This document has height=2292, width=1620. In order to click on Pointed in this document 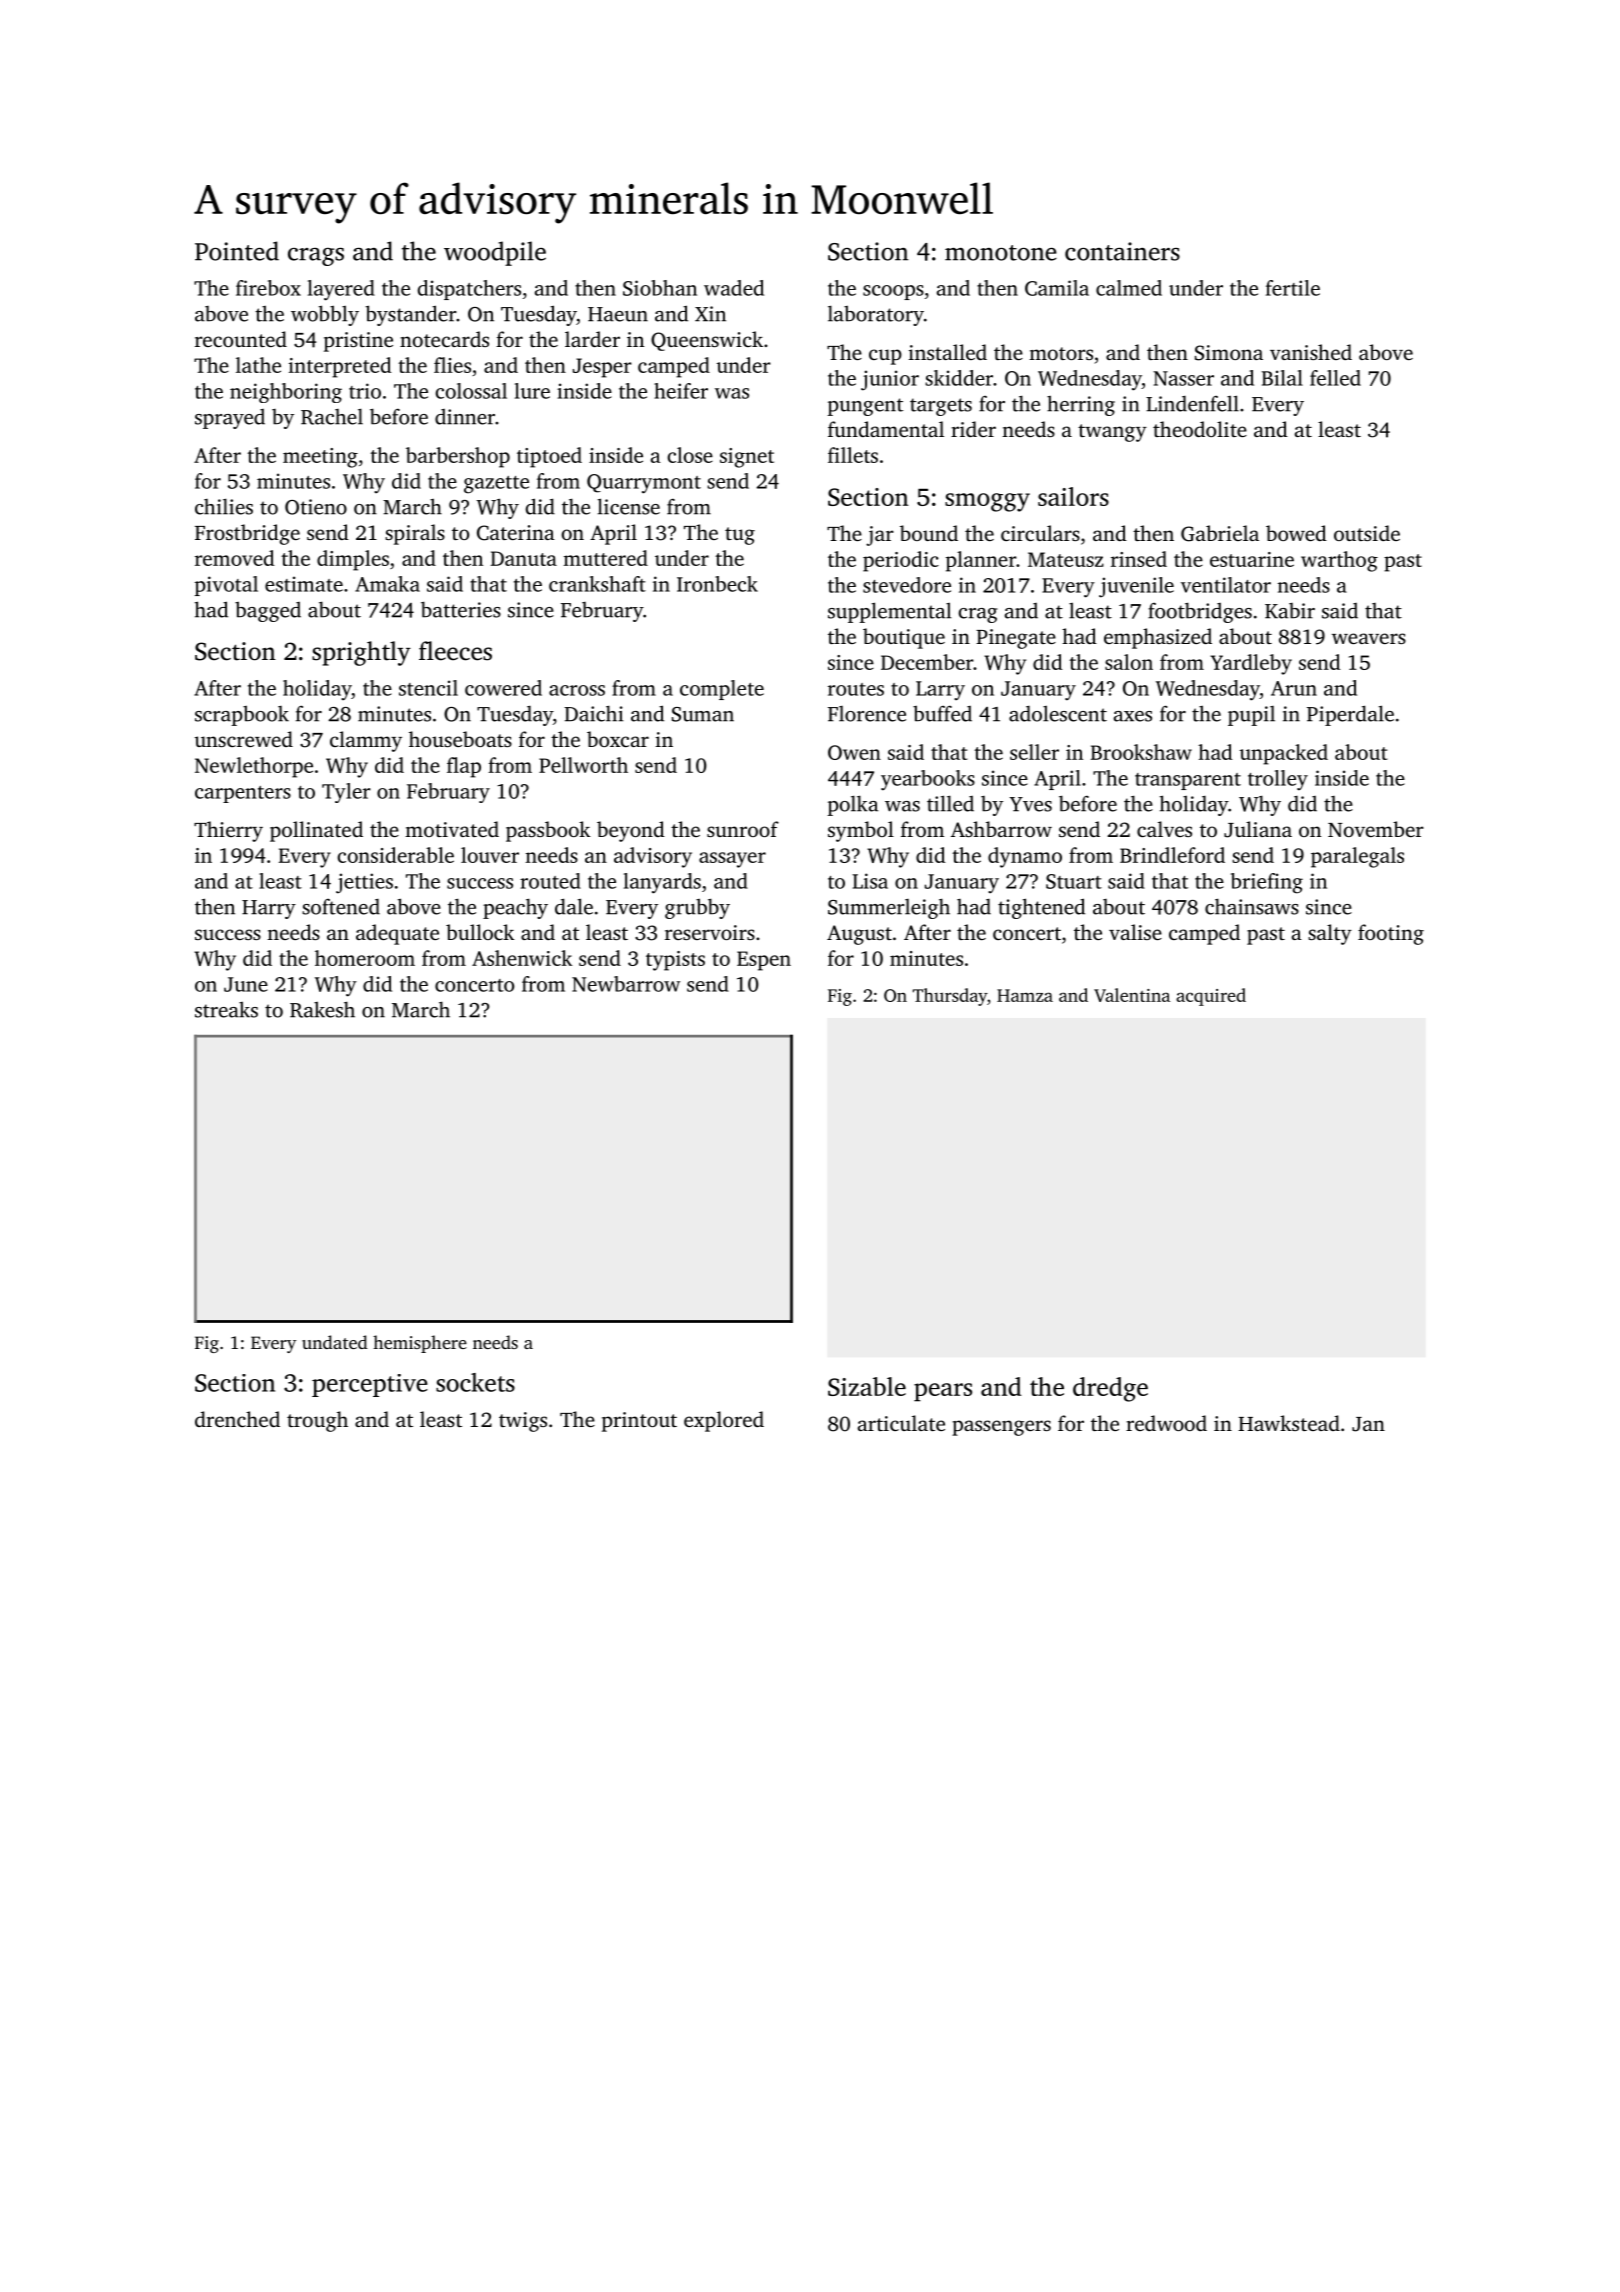, I will do `click(237, 251)`.
